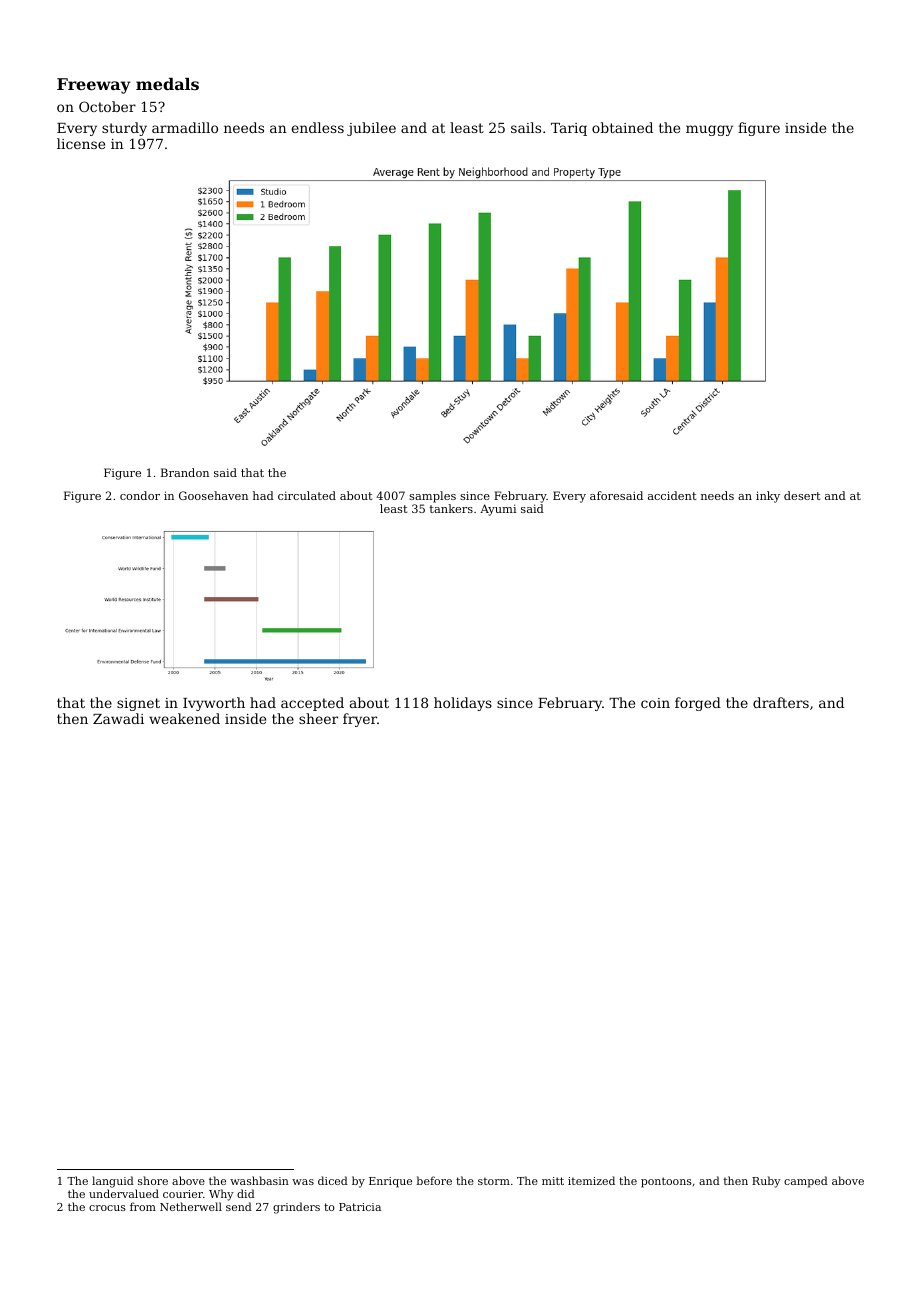  What do you see at coordinates (371, 129) in the image?
I see `jubilee` at bounding box center [371, 129].
